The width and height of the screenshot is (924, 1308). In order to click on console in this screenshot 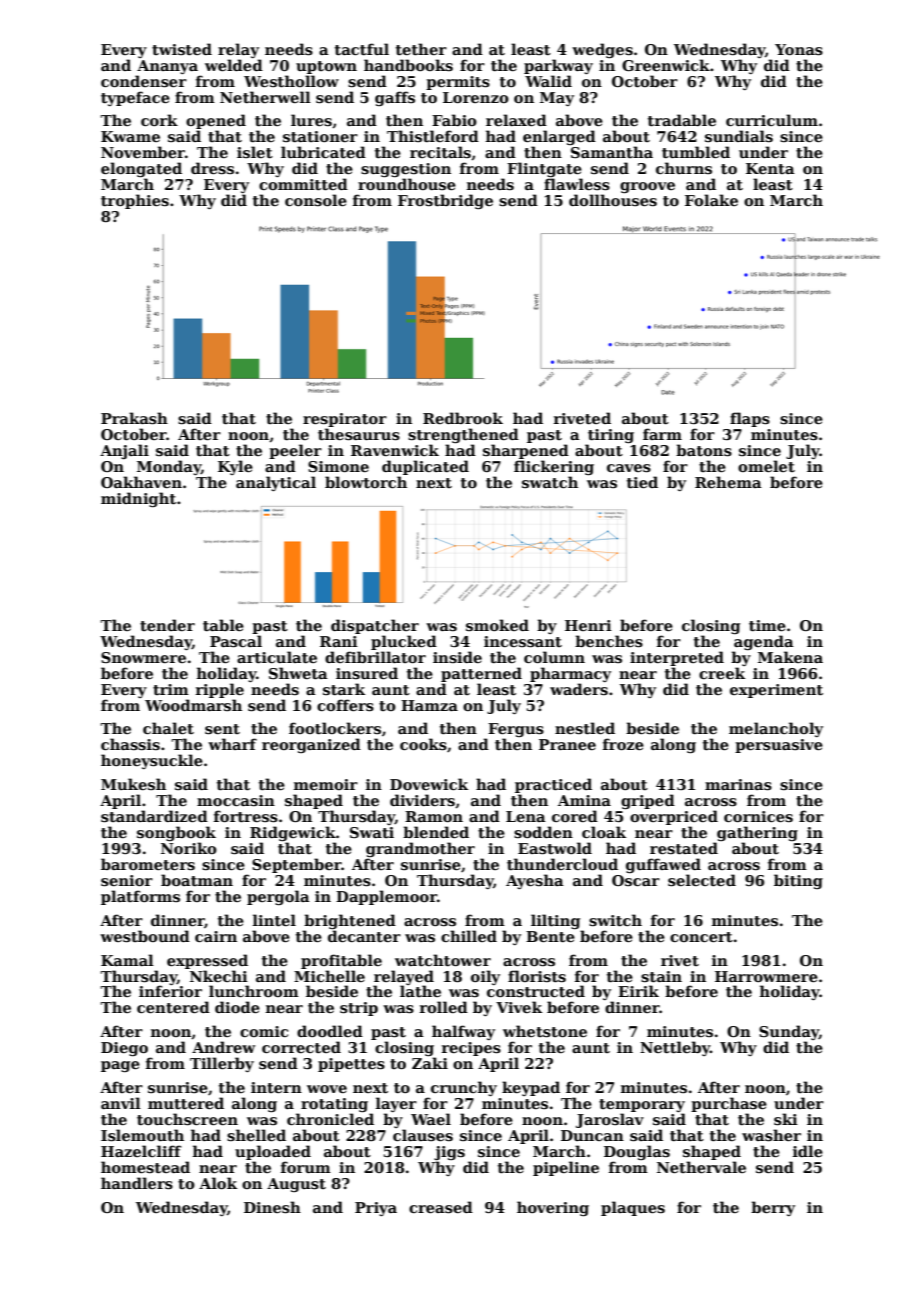, I will do `click(316, 200)`.
